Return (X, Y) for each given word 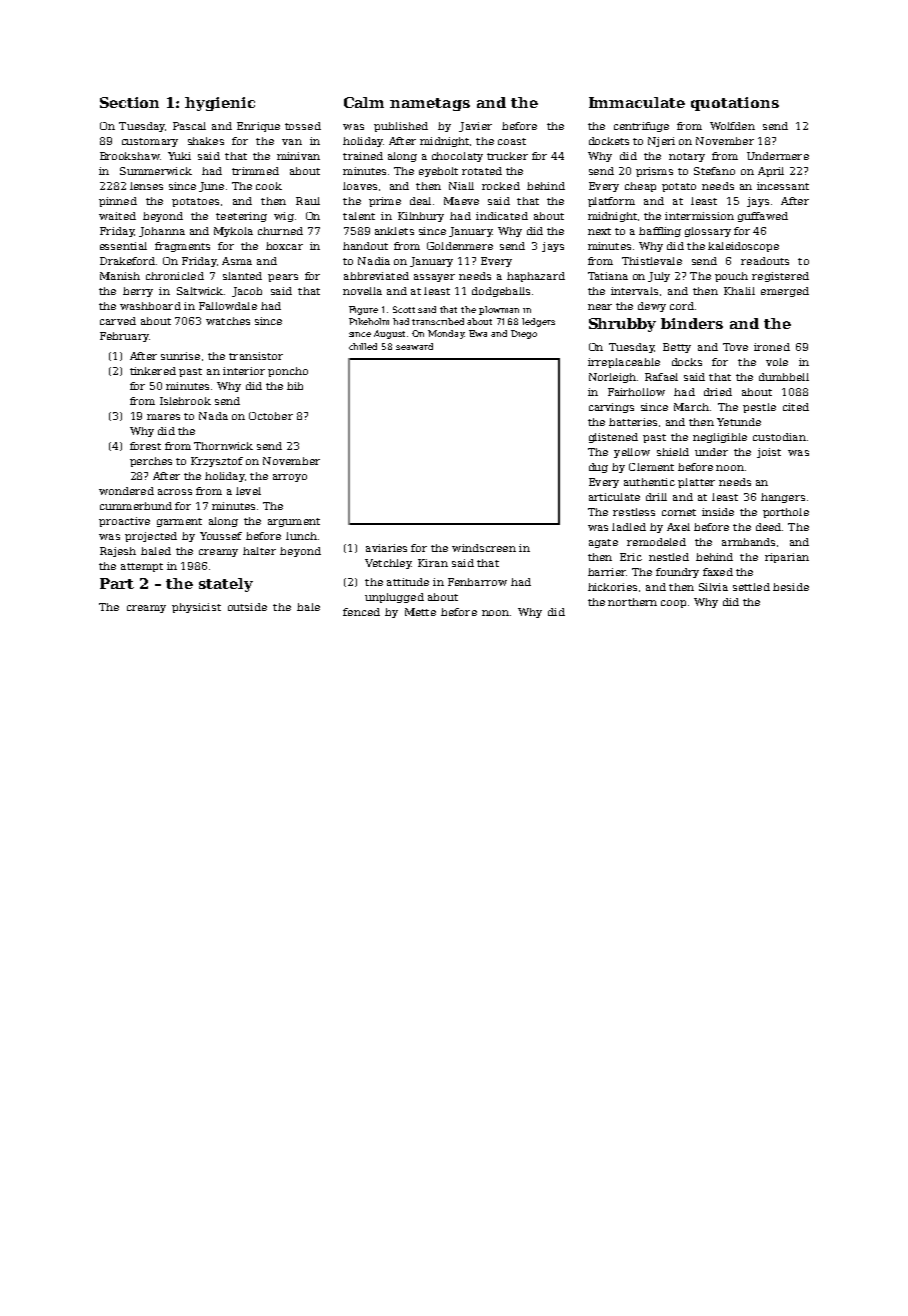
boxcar (284, 246)
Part (117, 583)
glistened (613, 438)
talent (359, 216)
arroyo (290, 478)
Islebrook (185, 401)
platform (611, 202)
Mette (420, 612)
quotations (735, 104)
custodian (779, 437)
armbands (748, 542)
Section (129, 102)
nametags (430, 104)
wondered (126, 491)
